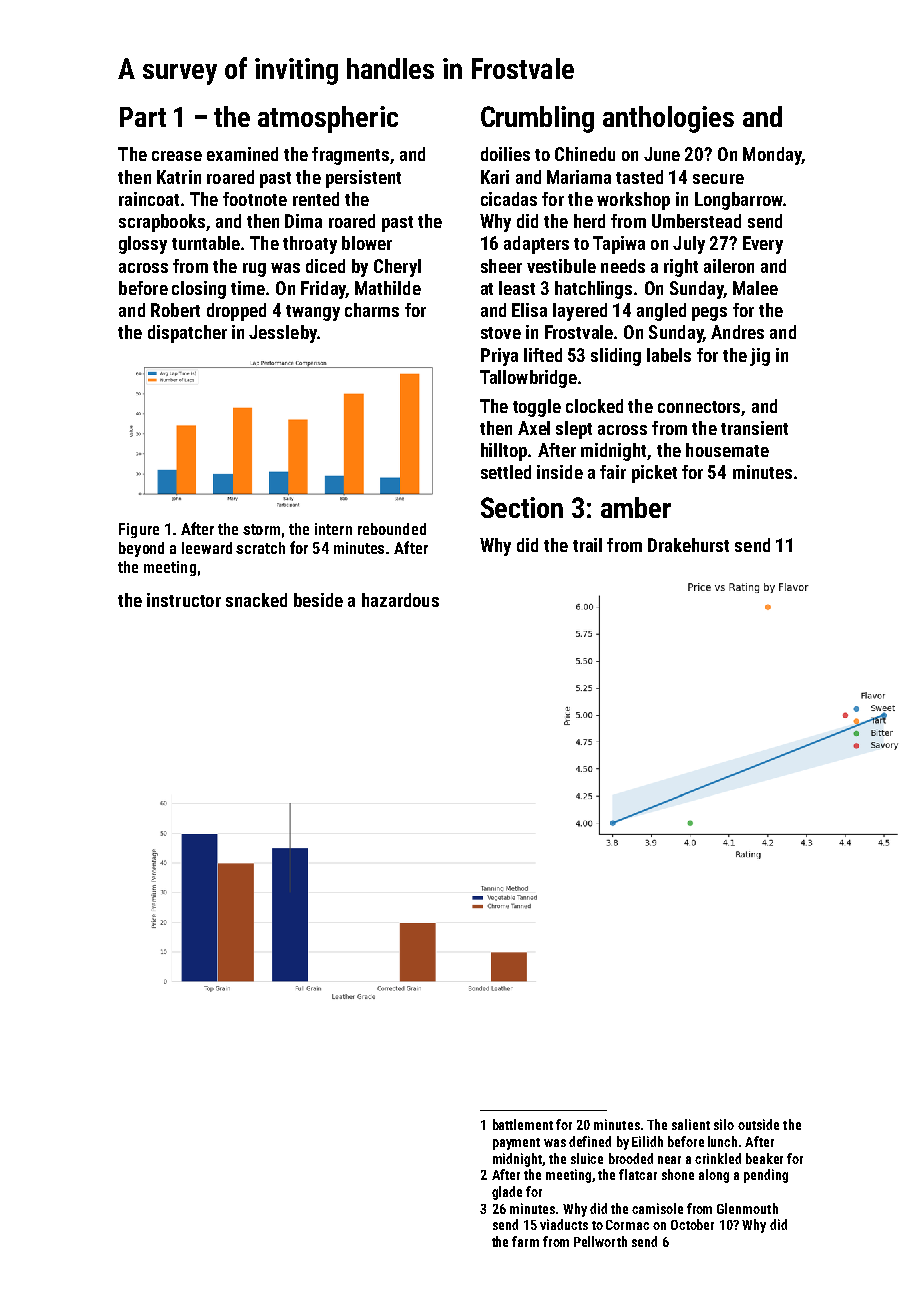 This screenshot has height=1314, width=924. Describe the element at coordinates (184, 600) in the screenshot. I see `instructor` at that location.
